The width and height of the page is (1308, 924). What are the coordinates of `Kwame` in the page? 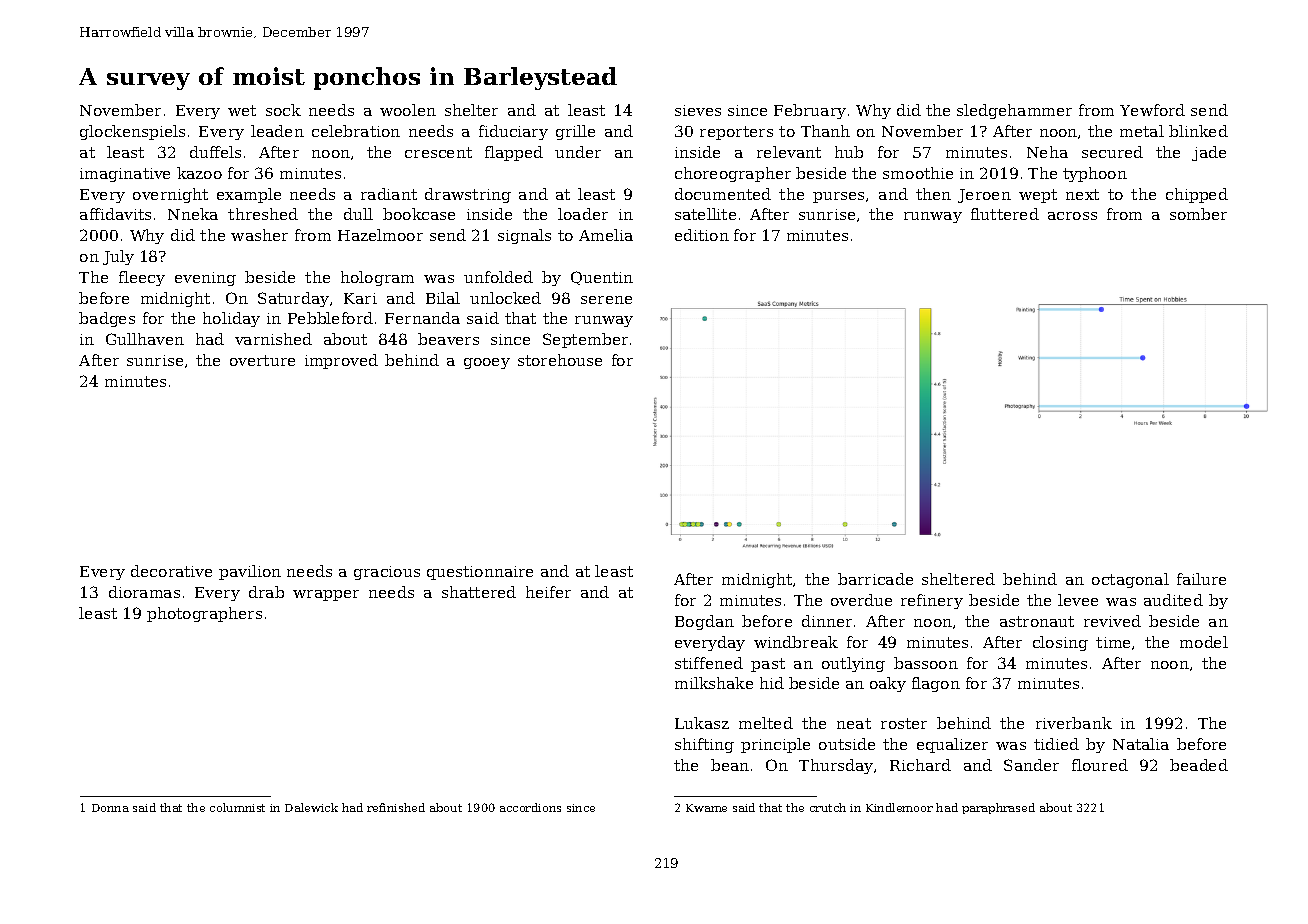 It's located at (706, 808).
